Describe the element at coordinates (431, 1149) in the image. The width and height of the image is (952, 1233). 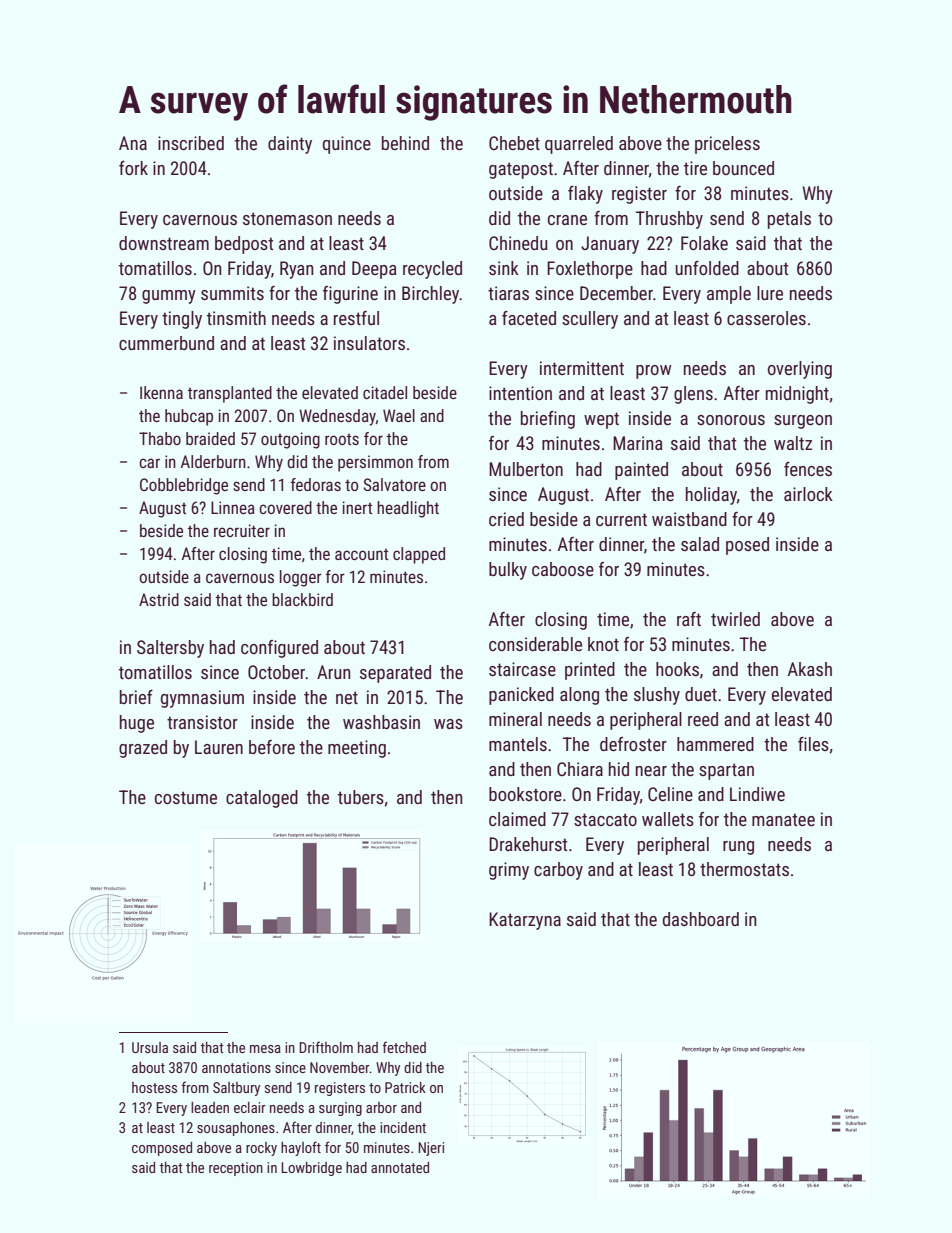
I see `Njeri` at that location.
